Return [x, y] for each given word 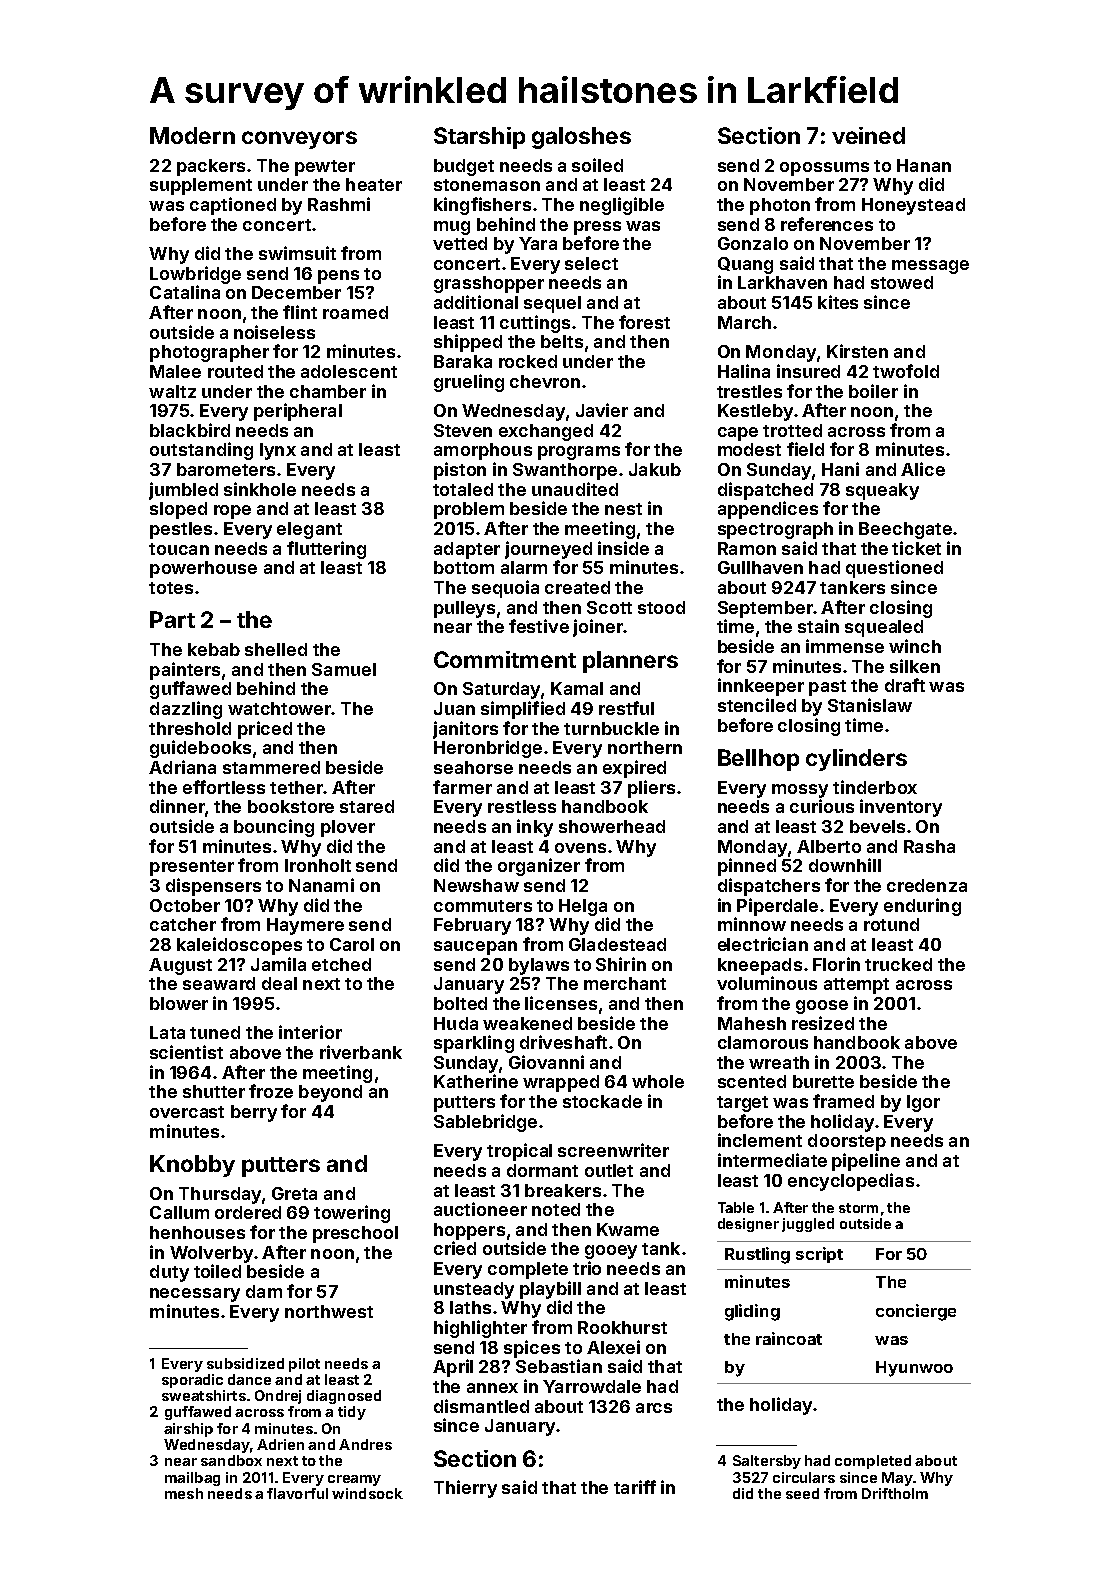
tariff [635, 1487]
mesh [184, 1493]
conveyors [299, 140]
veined [868, 135]
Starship [479, 138]
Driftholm [895, 1493]
